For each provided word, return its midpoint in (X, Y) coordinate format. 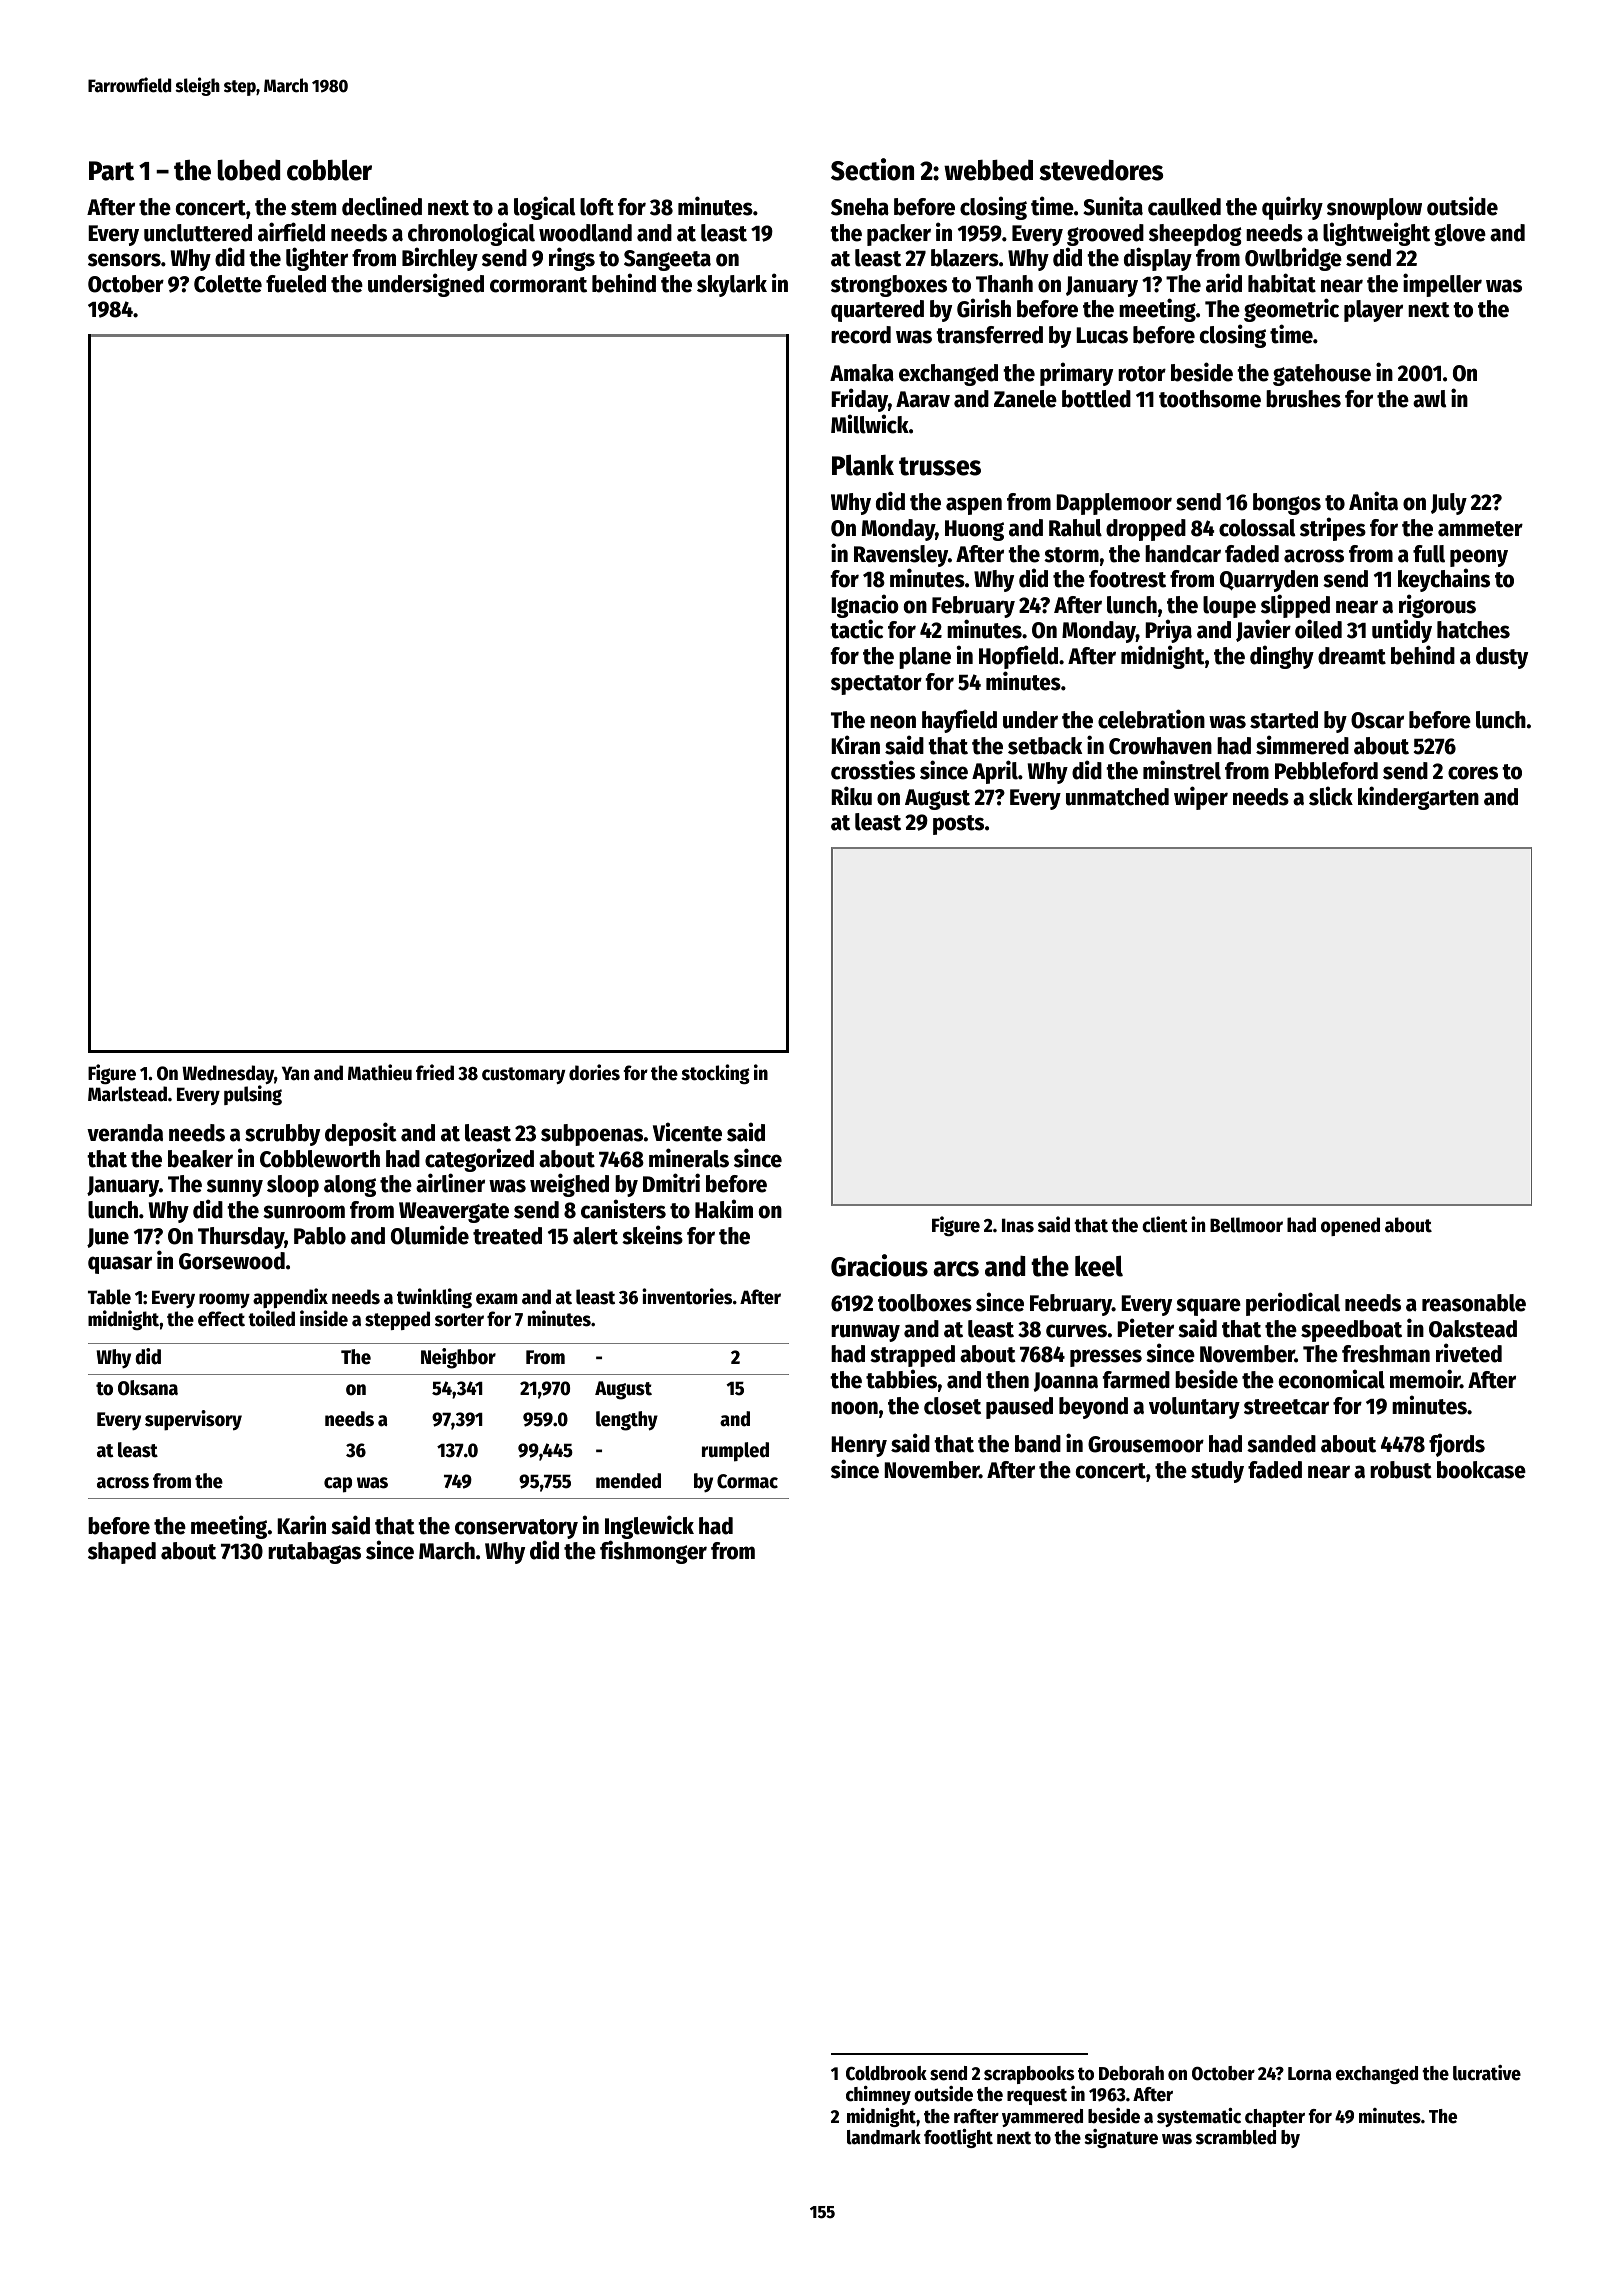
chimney (878, 2095)
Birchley (440, 259)
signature (1121, 2138)
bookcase (1481, 1470)
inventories (687, 1296)
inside (324, 1318)
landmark (884, 2137)
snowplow (1374, 209)
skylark (732, 286)
